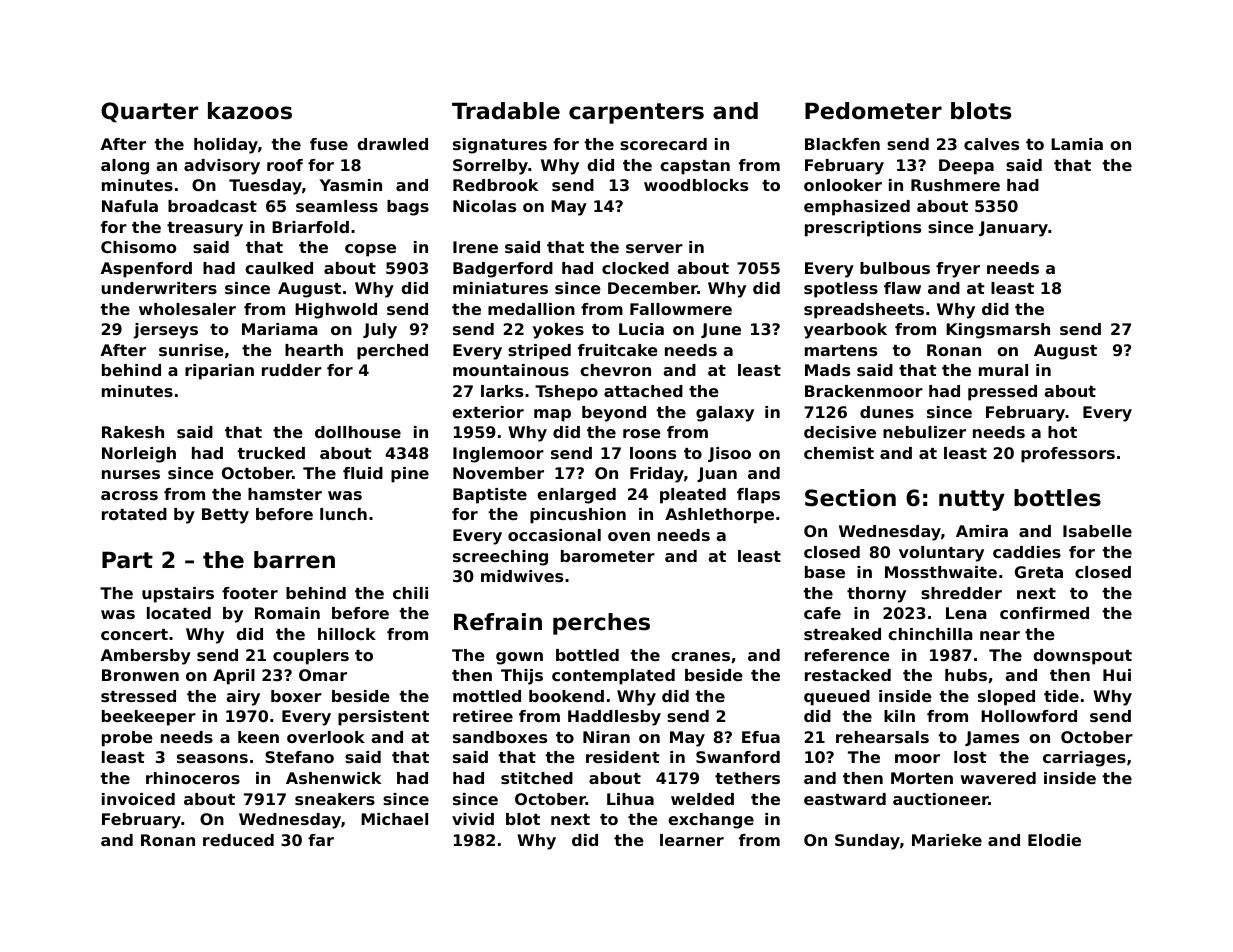 This image has height=952, width=1233. I want to click on Haddlesby, so click(614, 718).
